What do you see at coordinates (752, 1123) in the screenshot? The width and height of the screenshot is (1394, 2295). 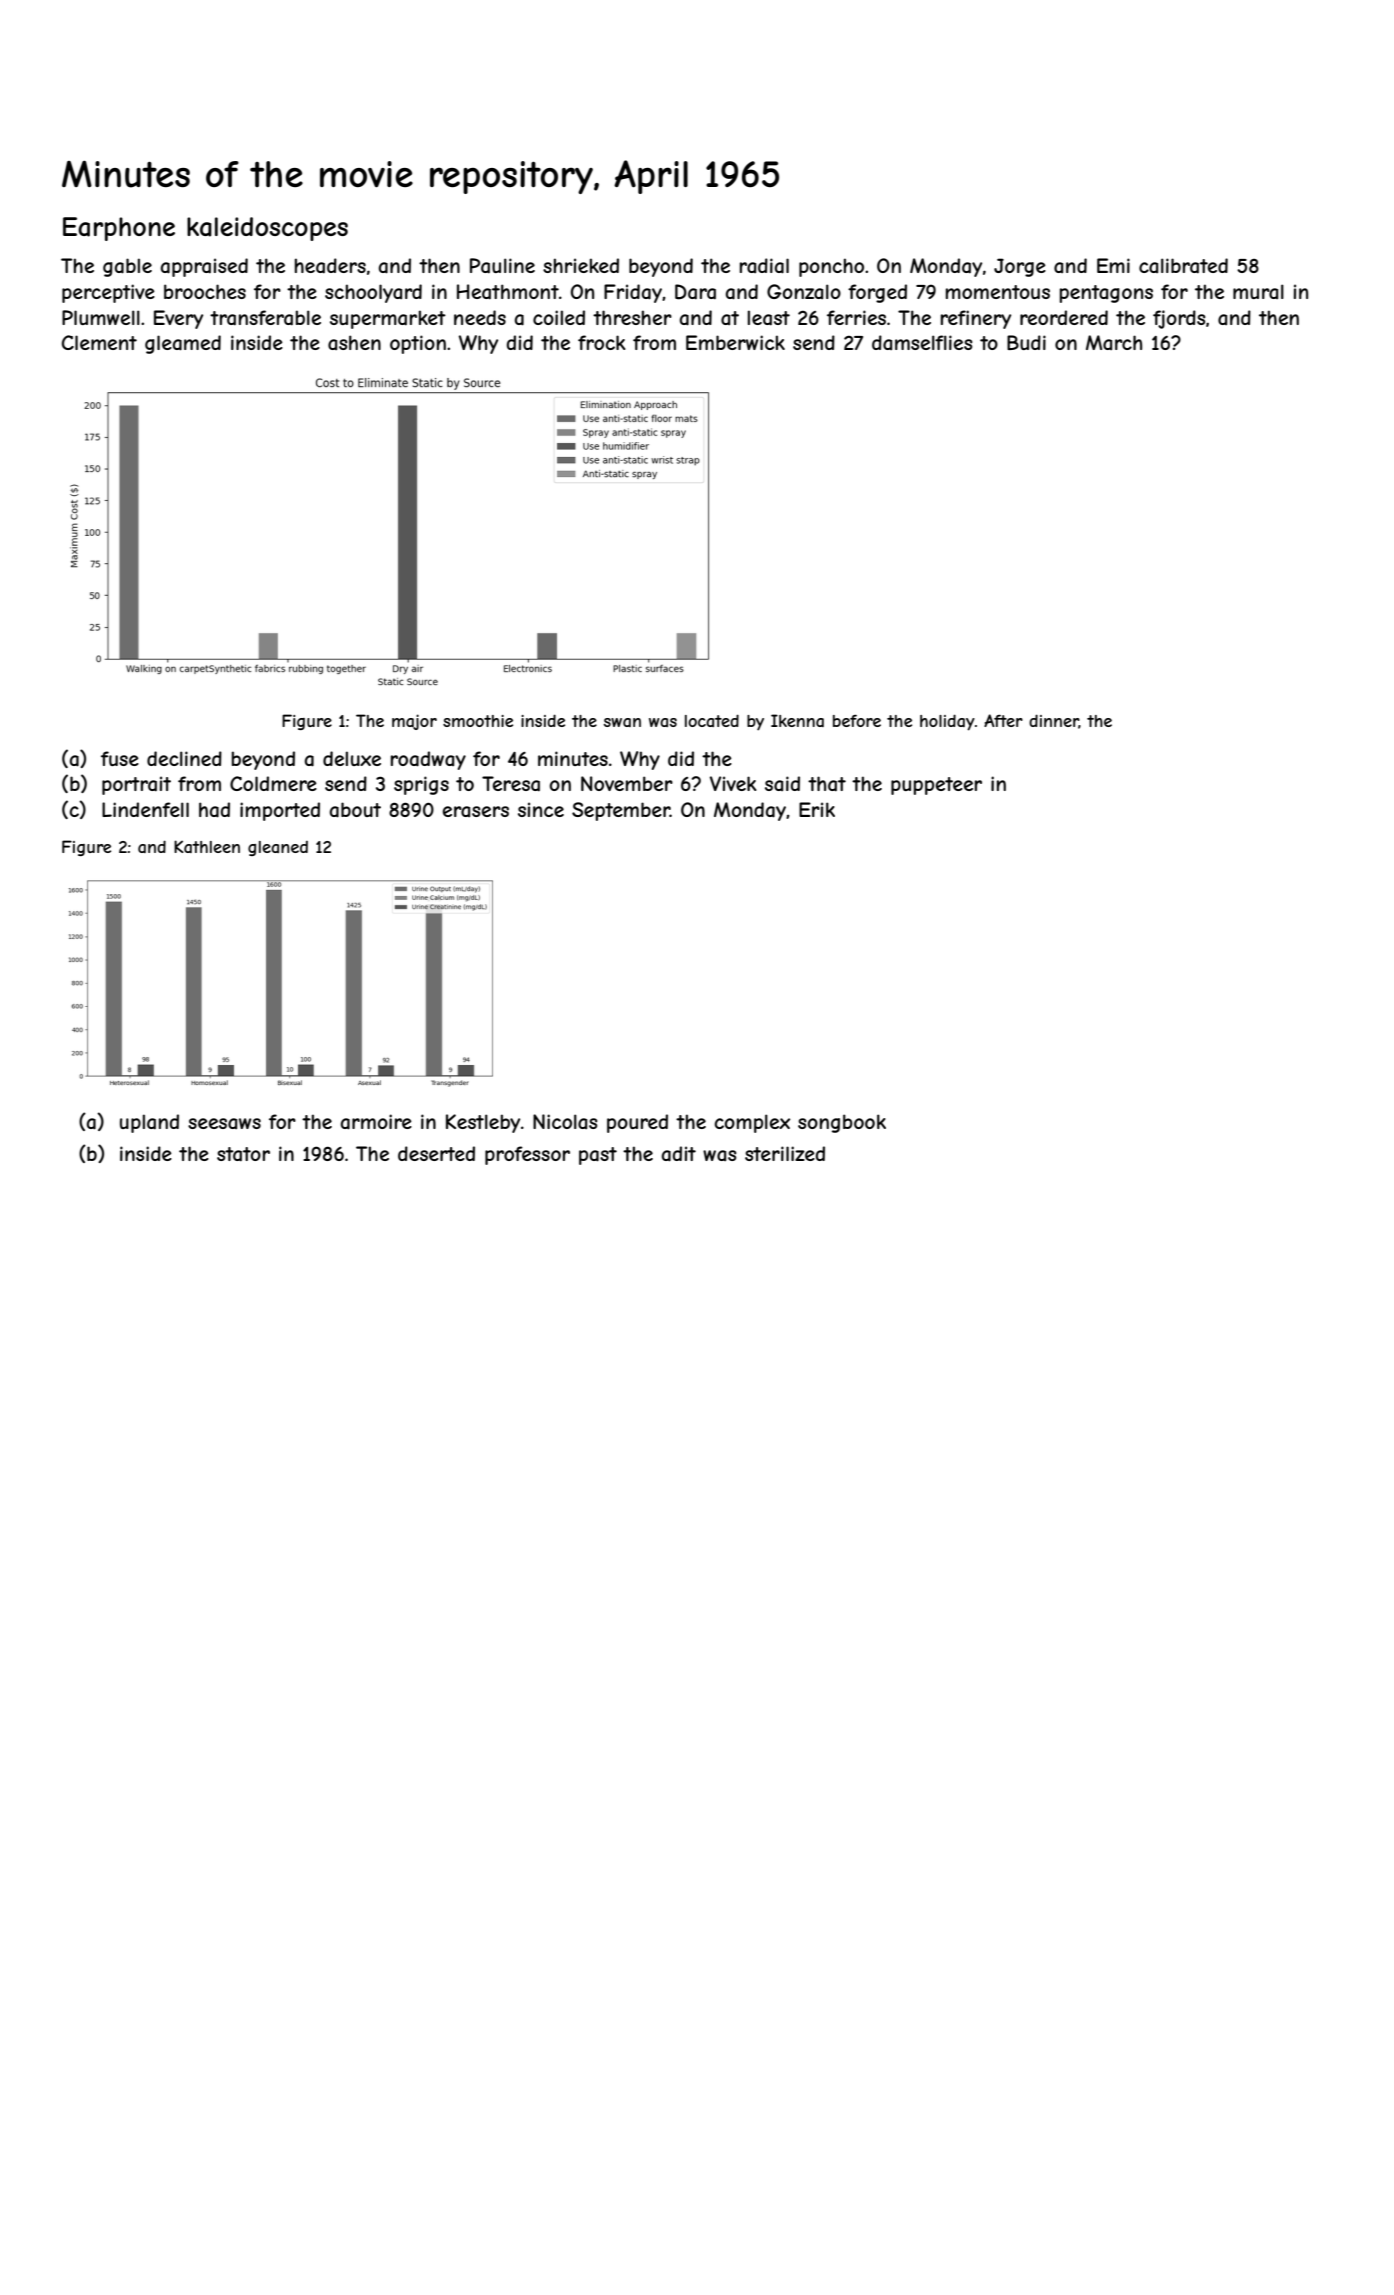 I see `complex` at bounding box center [752, 1123].
